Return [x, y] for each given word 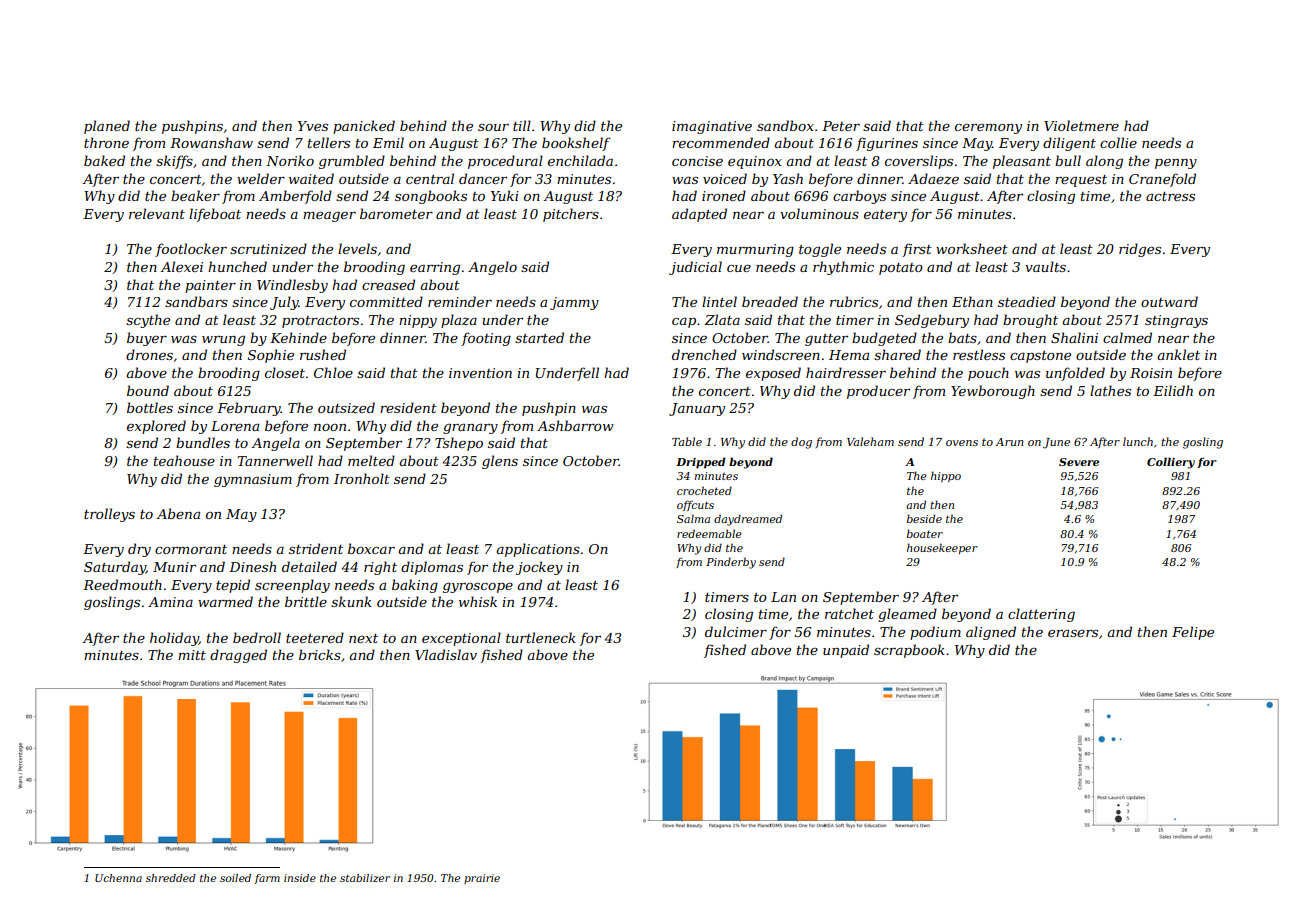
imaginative [712, 127]
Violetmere [1081, 125]
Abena [178, 513]
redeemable [709, 533]
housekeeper [942, 548]
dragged [238, 656]
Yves [313, 126]
